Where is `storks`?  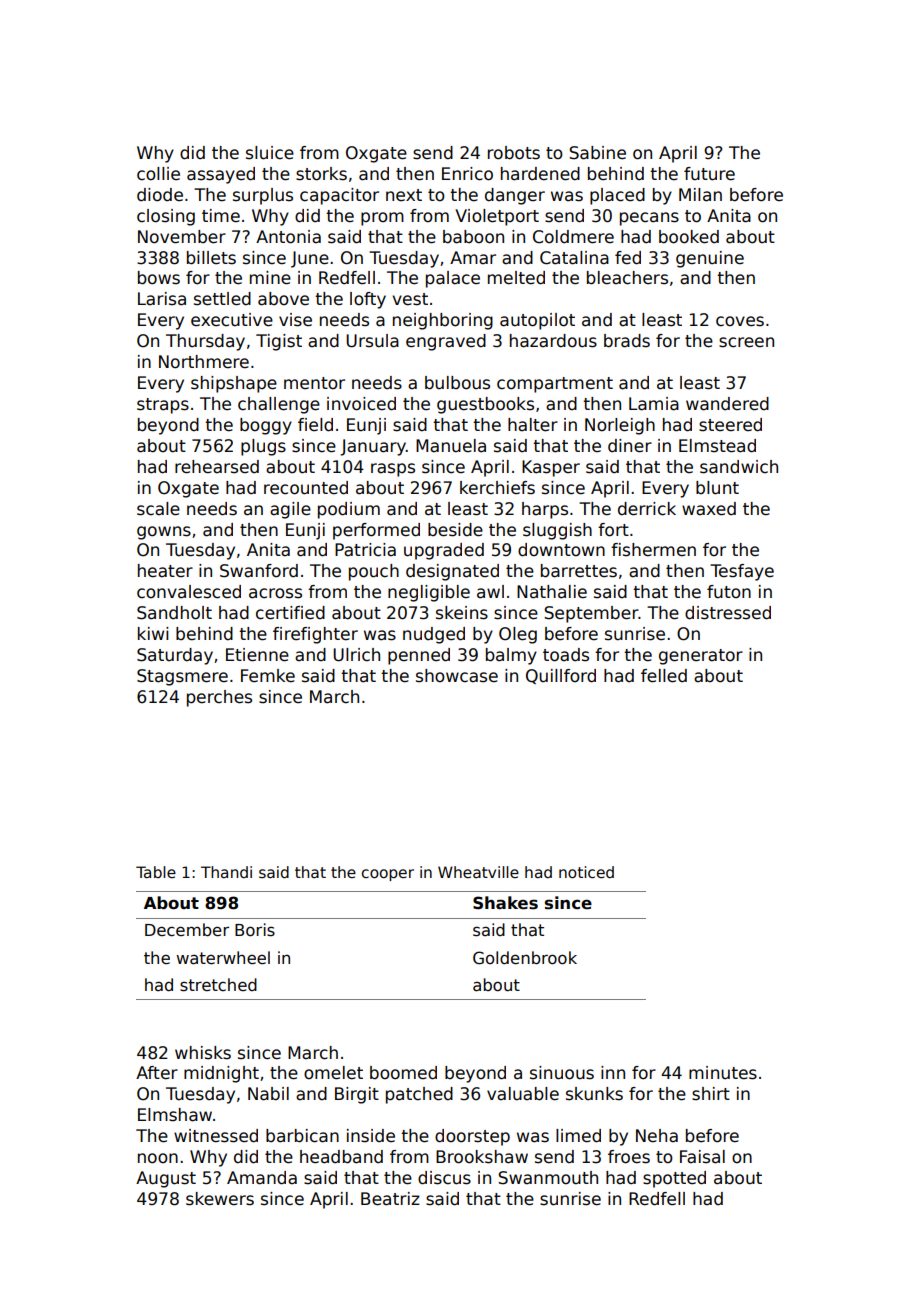 storks is located at coordinates (321, 174).
